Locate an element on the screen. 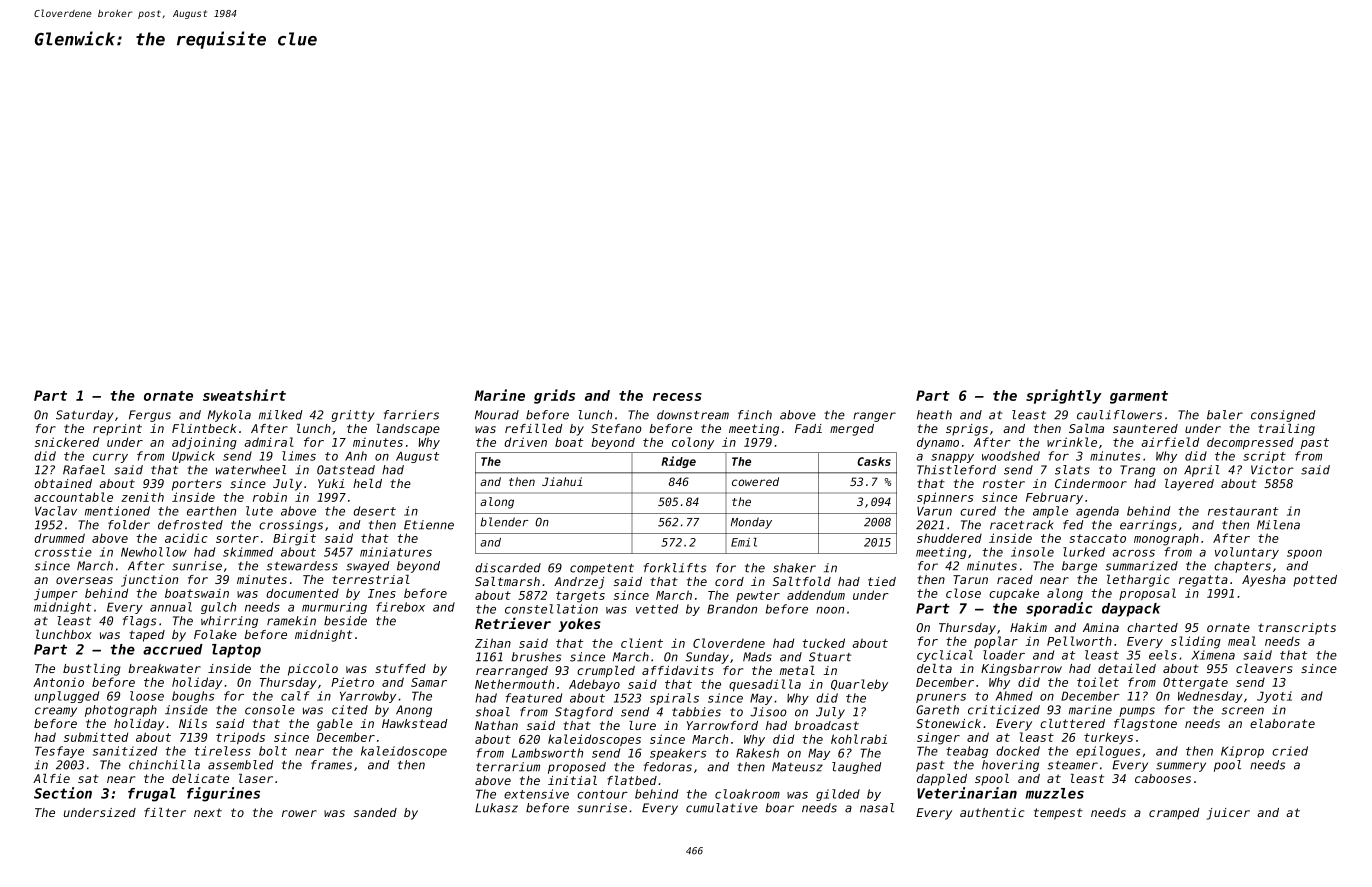 This screenshot has width=1372, height=887. Saturday is located at coordinates (84, 416).
